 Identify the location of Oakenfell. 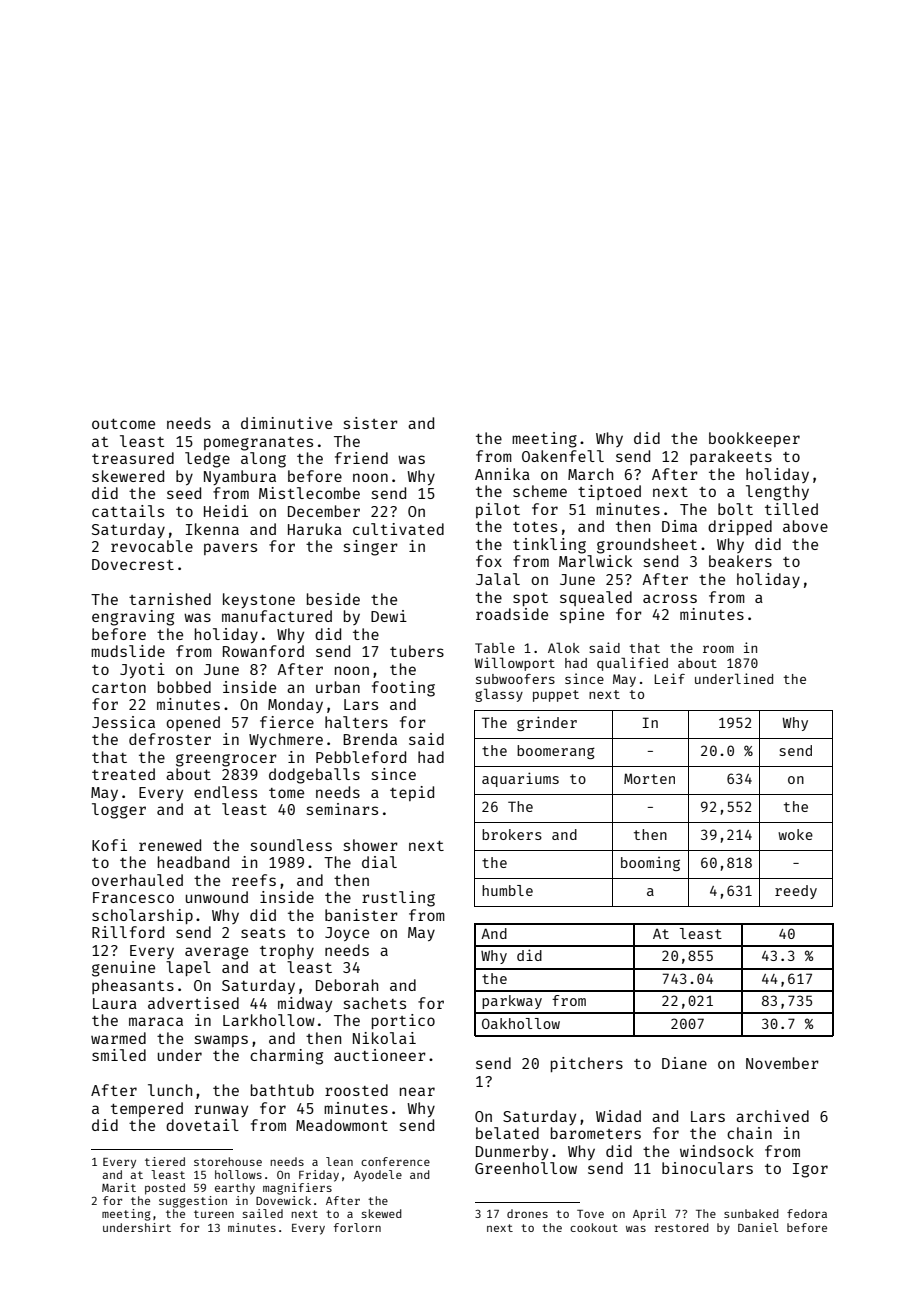
(563, 456).
